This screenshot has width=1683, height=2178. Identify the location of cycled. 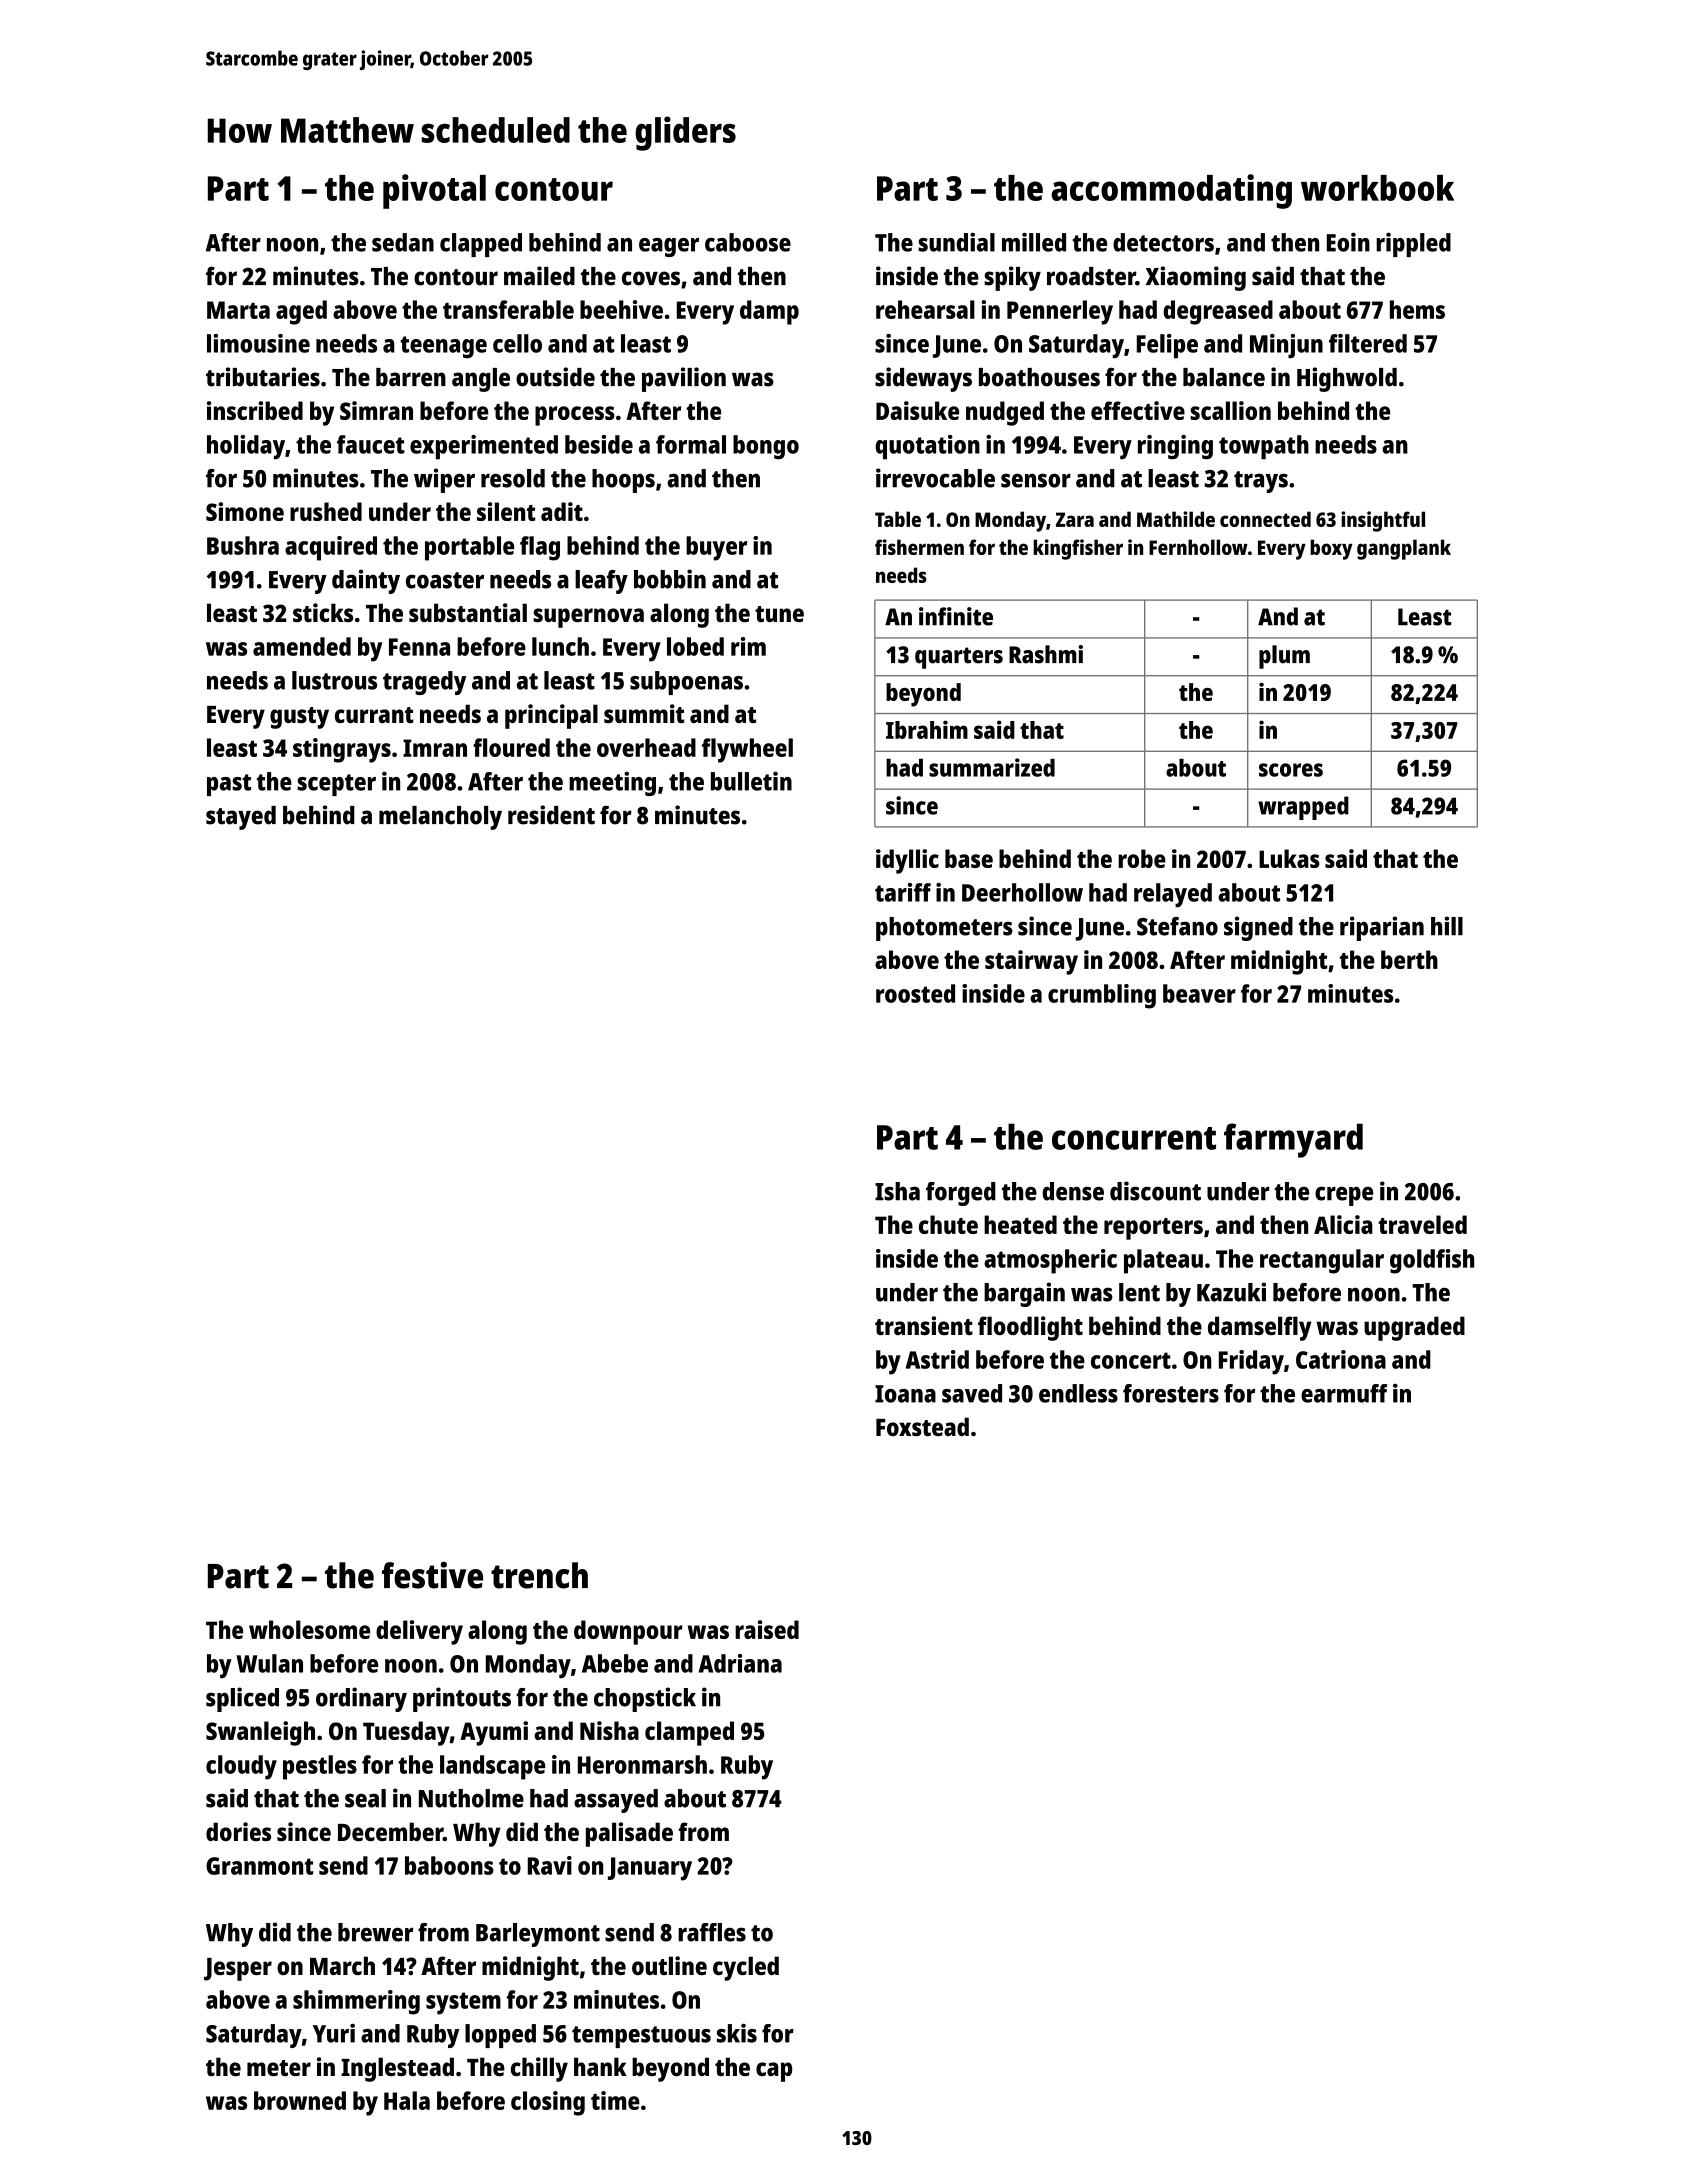
(746, 1968).
